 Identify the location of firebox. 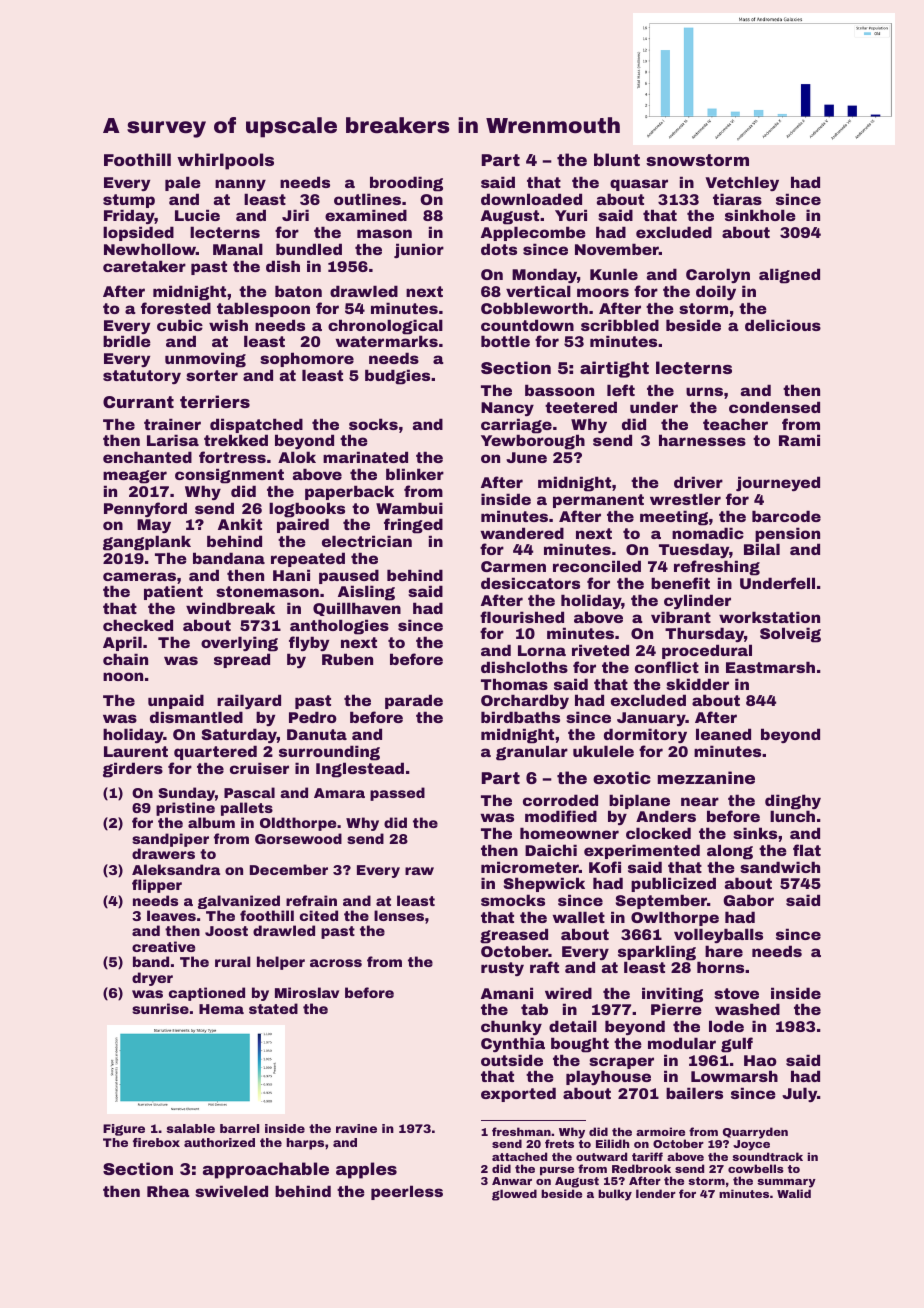
(156, 1142).
